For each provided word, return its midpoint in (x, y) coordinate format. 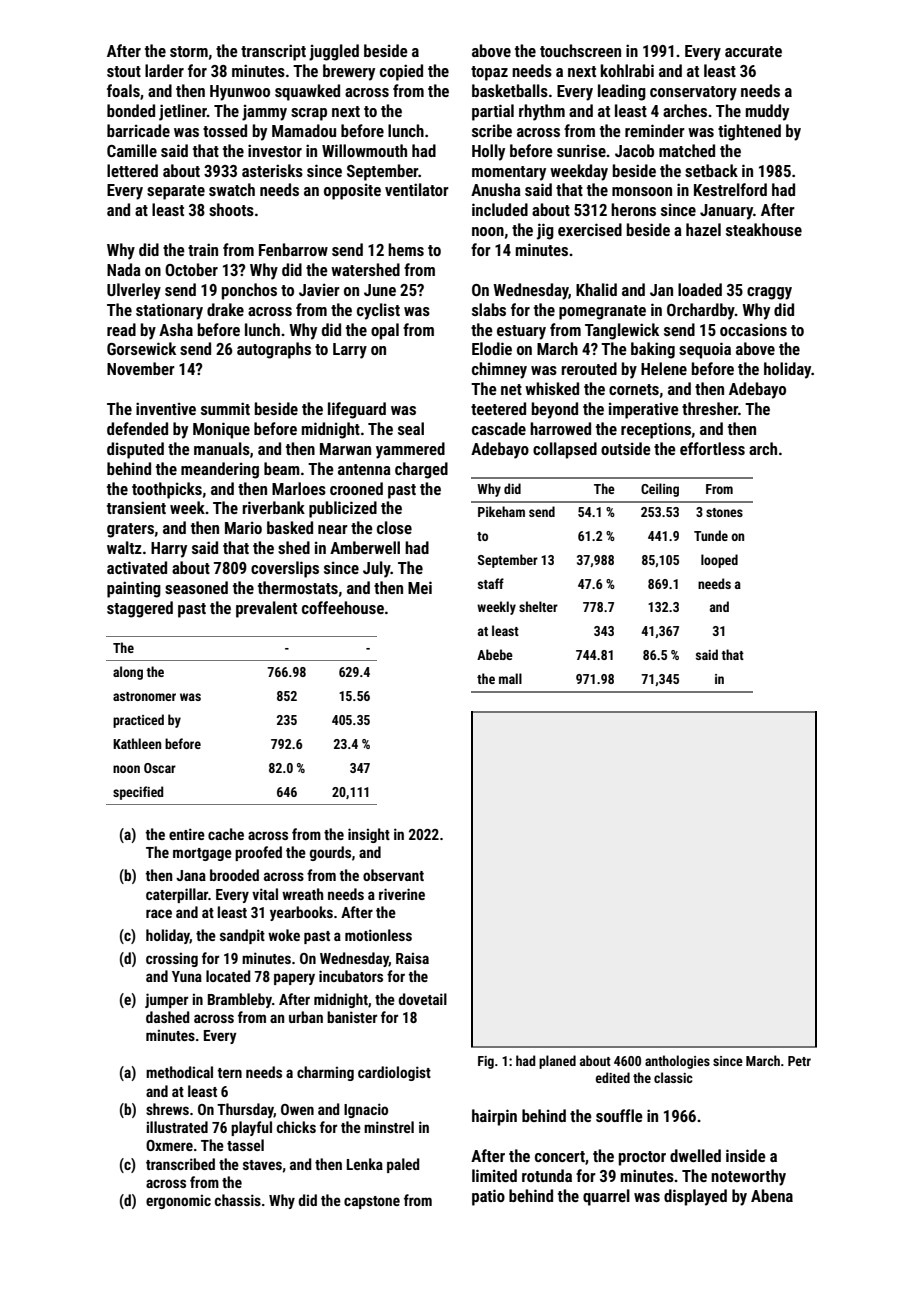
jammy (264, 113)
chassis (238, 1200)
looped (719, 561)
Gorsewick (141, 348)
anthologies (677, 1062)
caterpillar (177, 895)
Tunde (711, 535)
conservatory (693, 93)
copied (401, 72)
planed (557, 1062)
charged (421, 470)
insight (369, 835)
